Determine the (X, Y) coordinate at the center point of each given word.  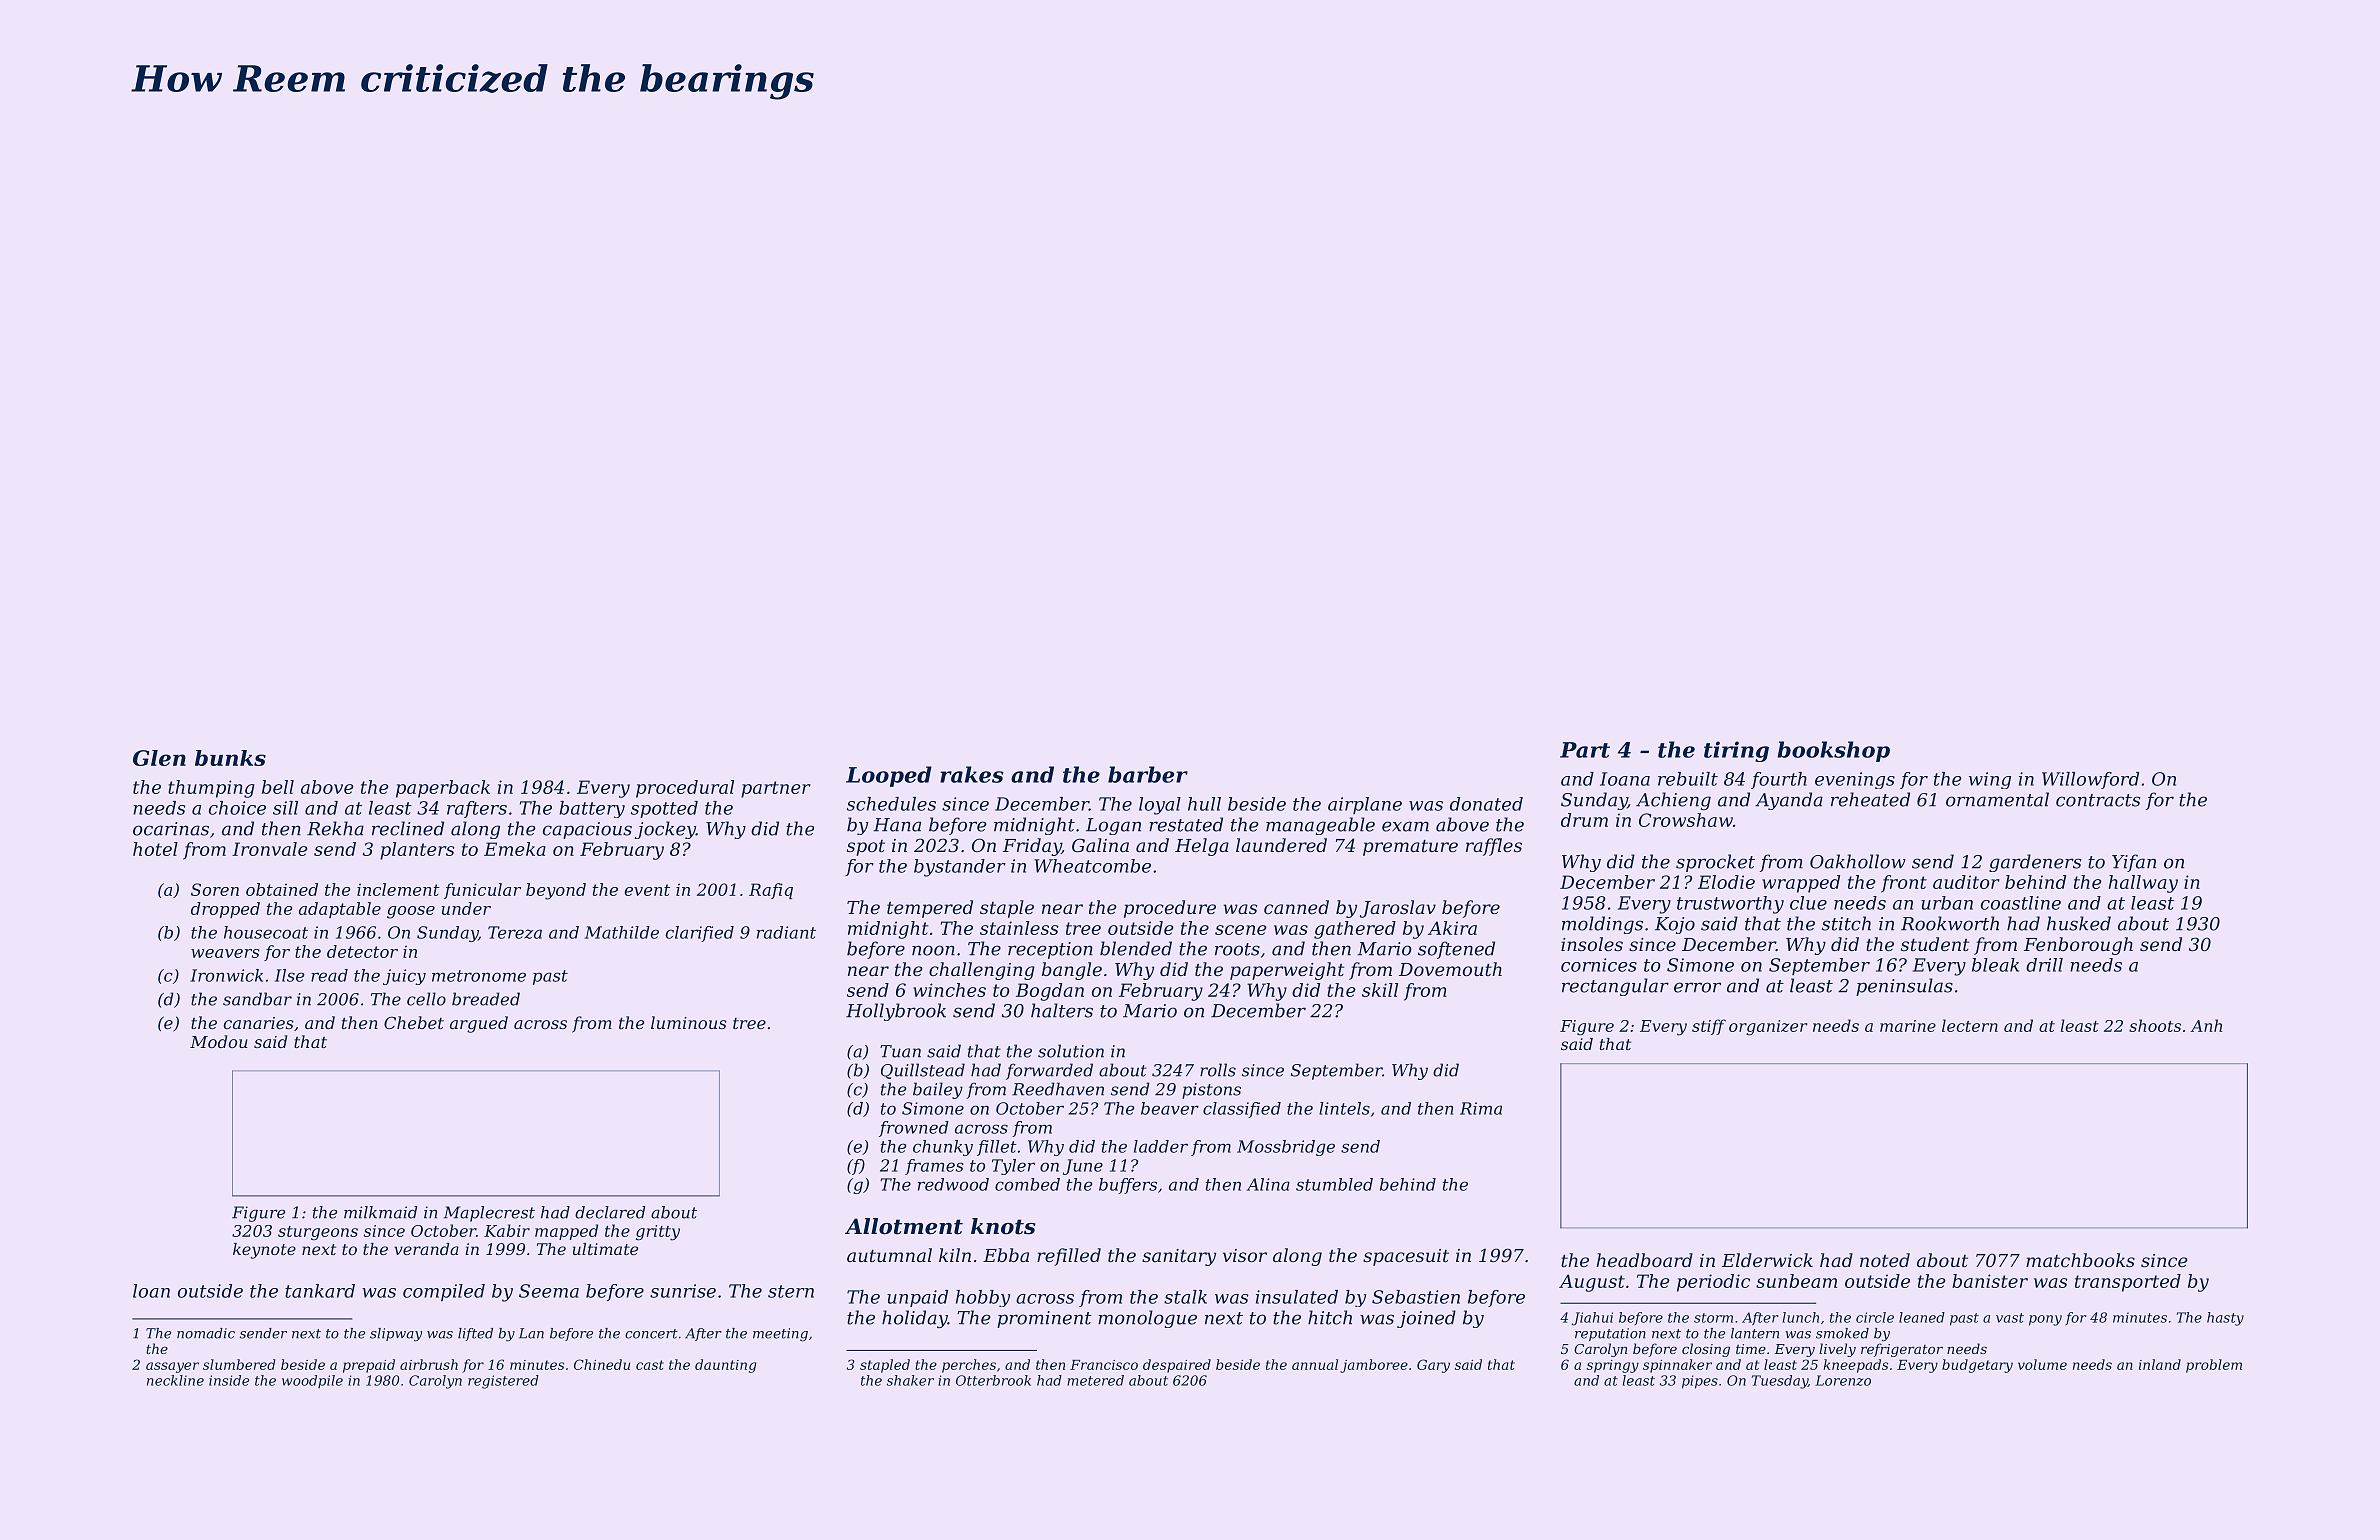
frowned (914, 1129)
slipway (396, 1335)
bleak (1995, 965)
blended (1136, 948)
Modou (219, 1041)
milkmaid (380, 1212)
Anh (2206, 1025)
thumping (211, 789)
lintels (1344, 1108)
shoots (2155, 1025)
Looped (889, 776)
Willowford (2090, 780)
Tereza (515, 932)
